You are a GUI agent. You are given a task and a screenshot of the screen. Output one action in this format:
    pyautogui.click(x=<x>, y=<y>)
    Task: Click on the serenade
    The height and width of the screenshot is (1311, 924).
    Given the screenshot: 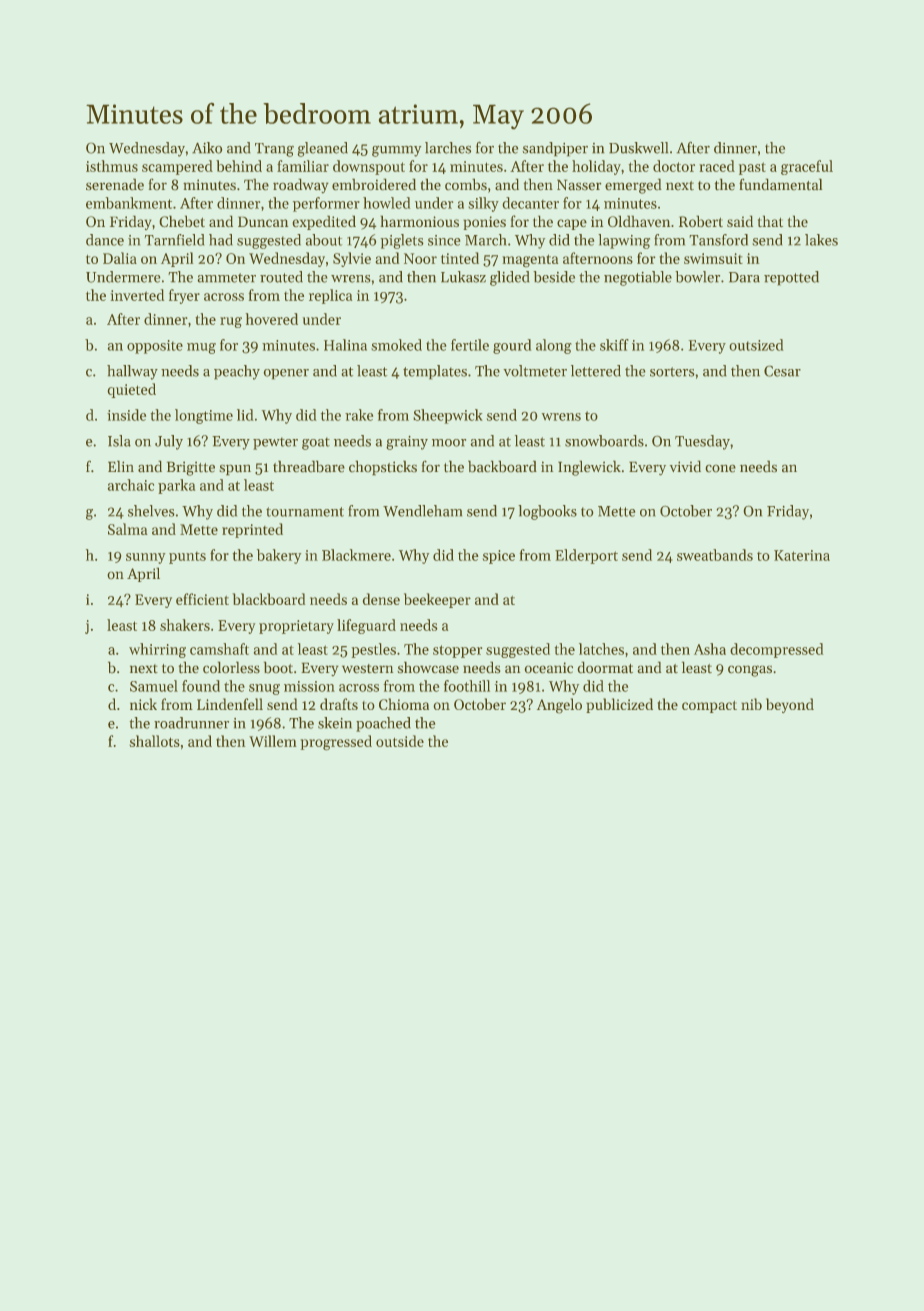 What is the action you would take?
    pyautogui.click(x=115, y=184)
